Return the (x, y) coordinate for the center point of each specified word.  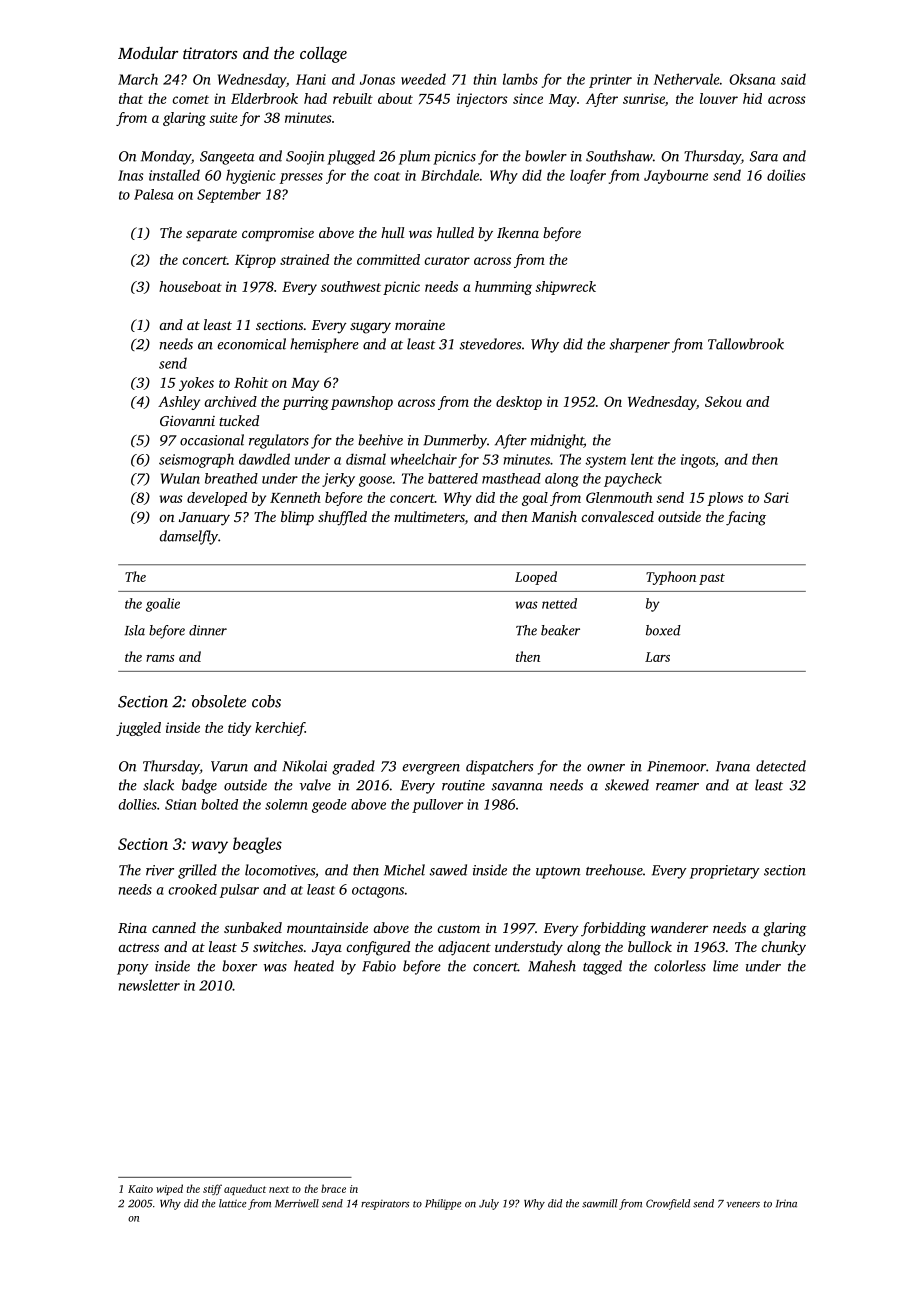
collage (323, 55)
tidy (239, 729)
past (712, 579)
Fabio (379, 966)
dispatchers (499, 767)
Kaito (140, 1189)
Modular (148, 53)
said (793, 79)
